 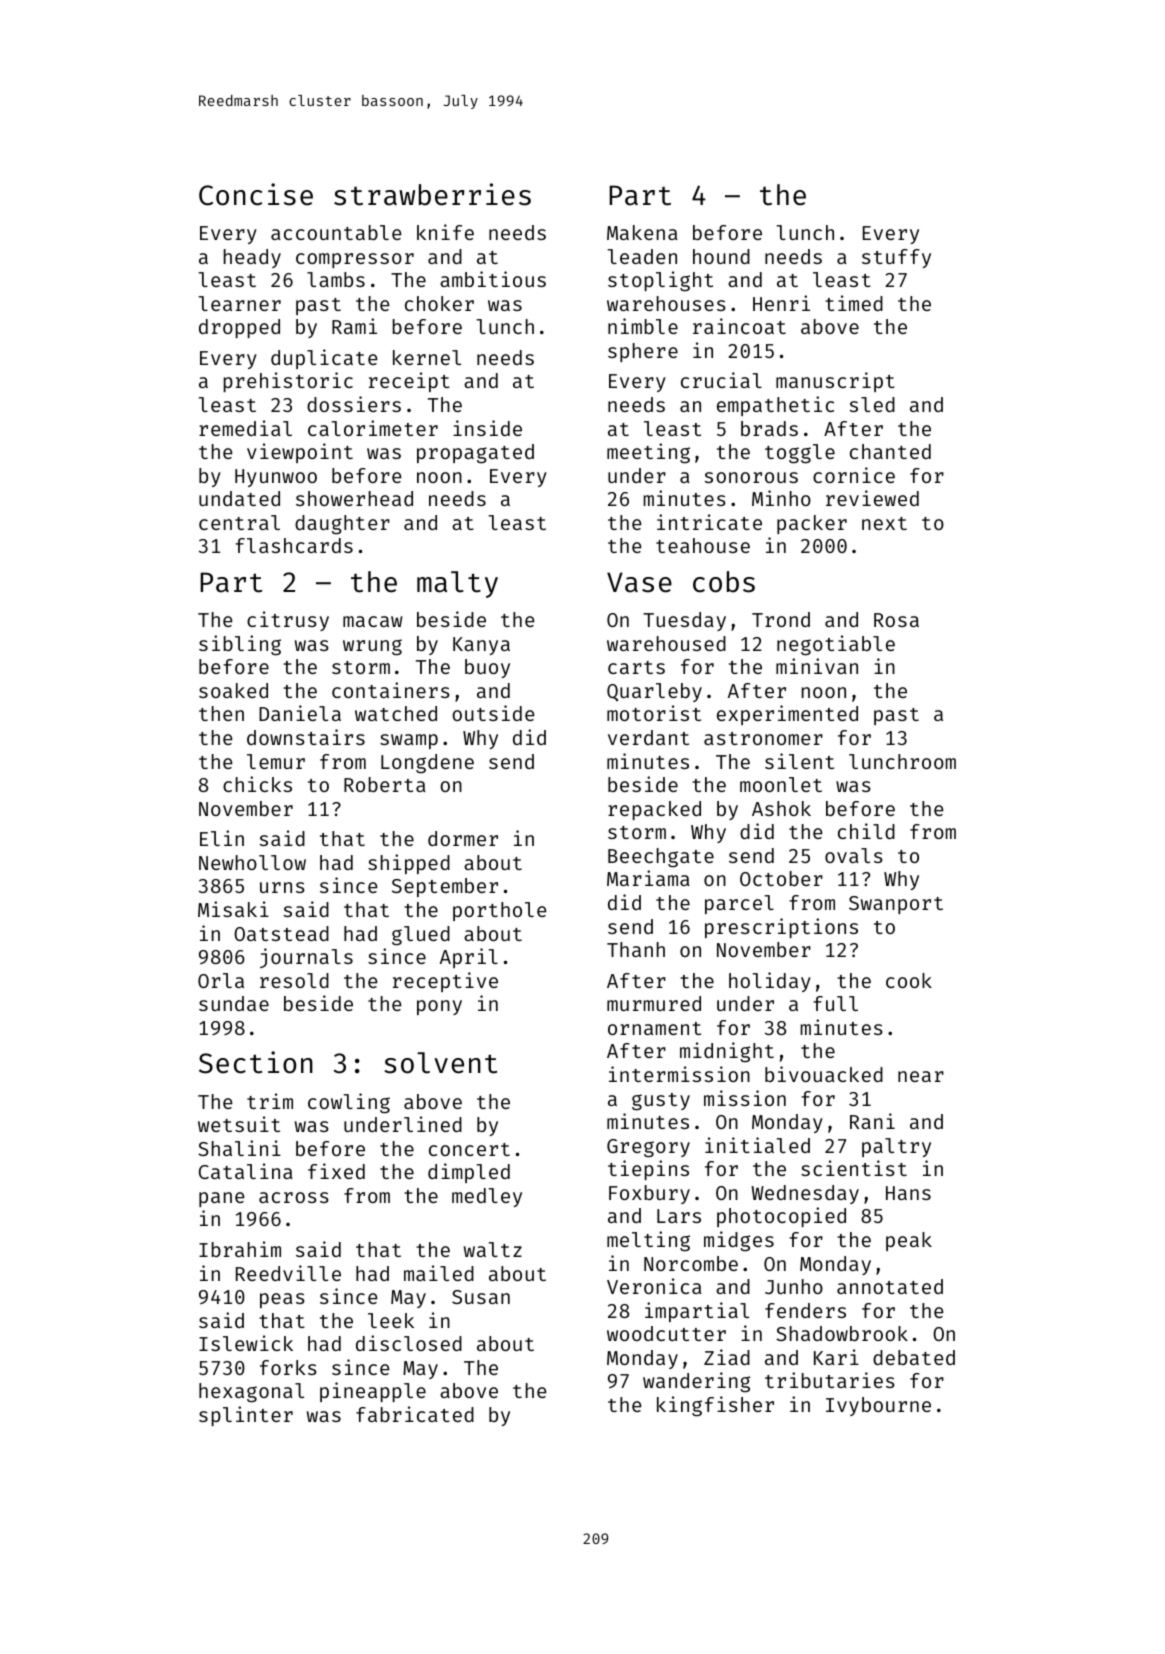 I want to click on Makena, so click(x=642, y=232).
